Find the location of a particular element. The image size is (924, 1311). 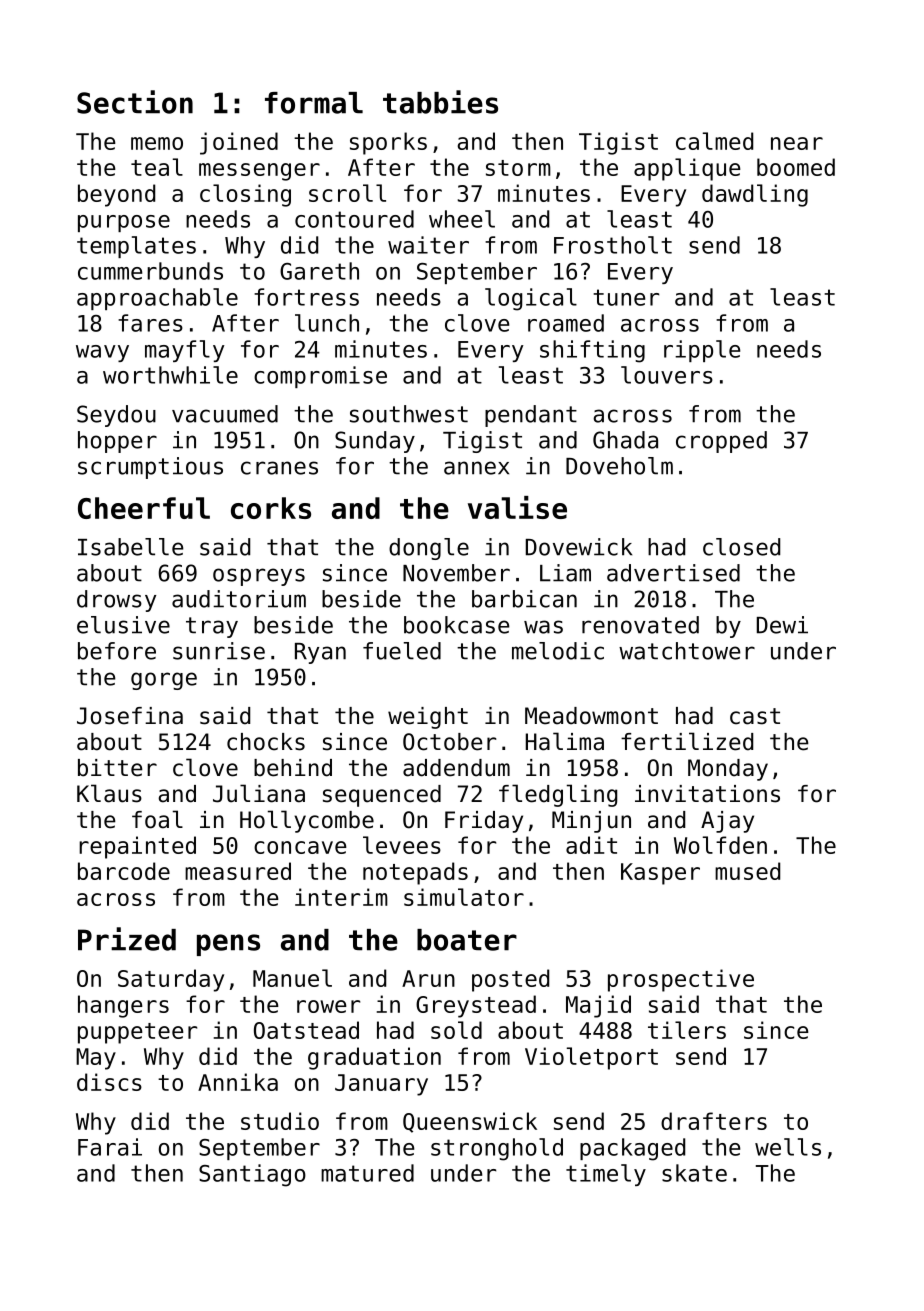

tuner is located at coordinates (626, 297).
